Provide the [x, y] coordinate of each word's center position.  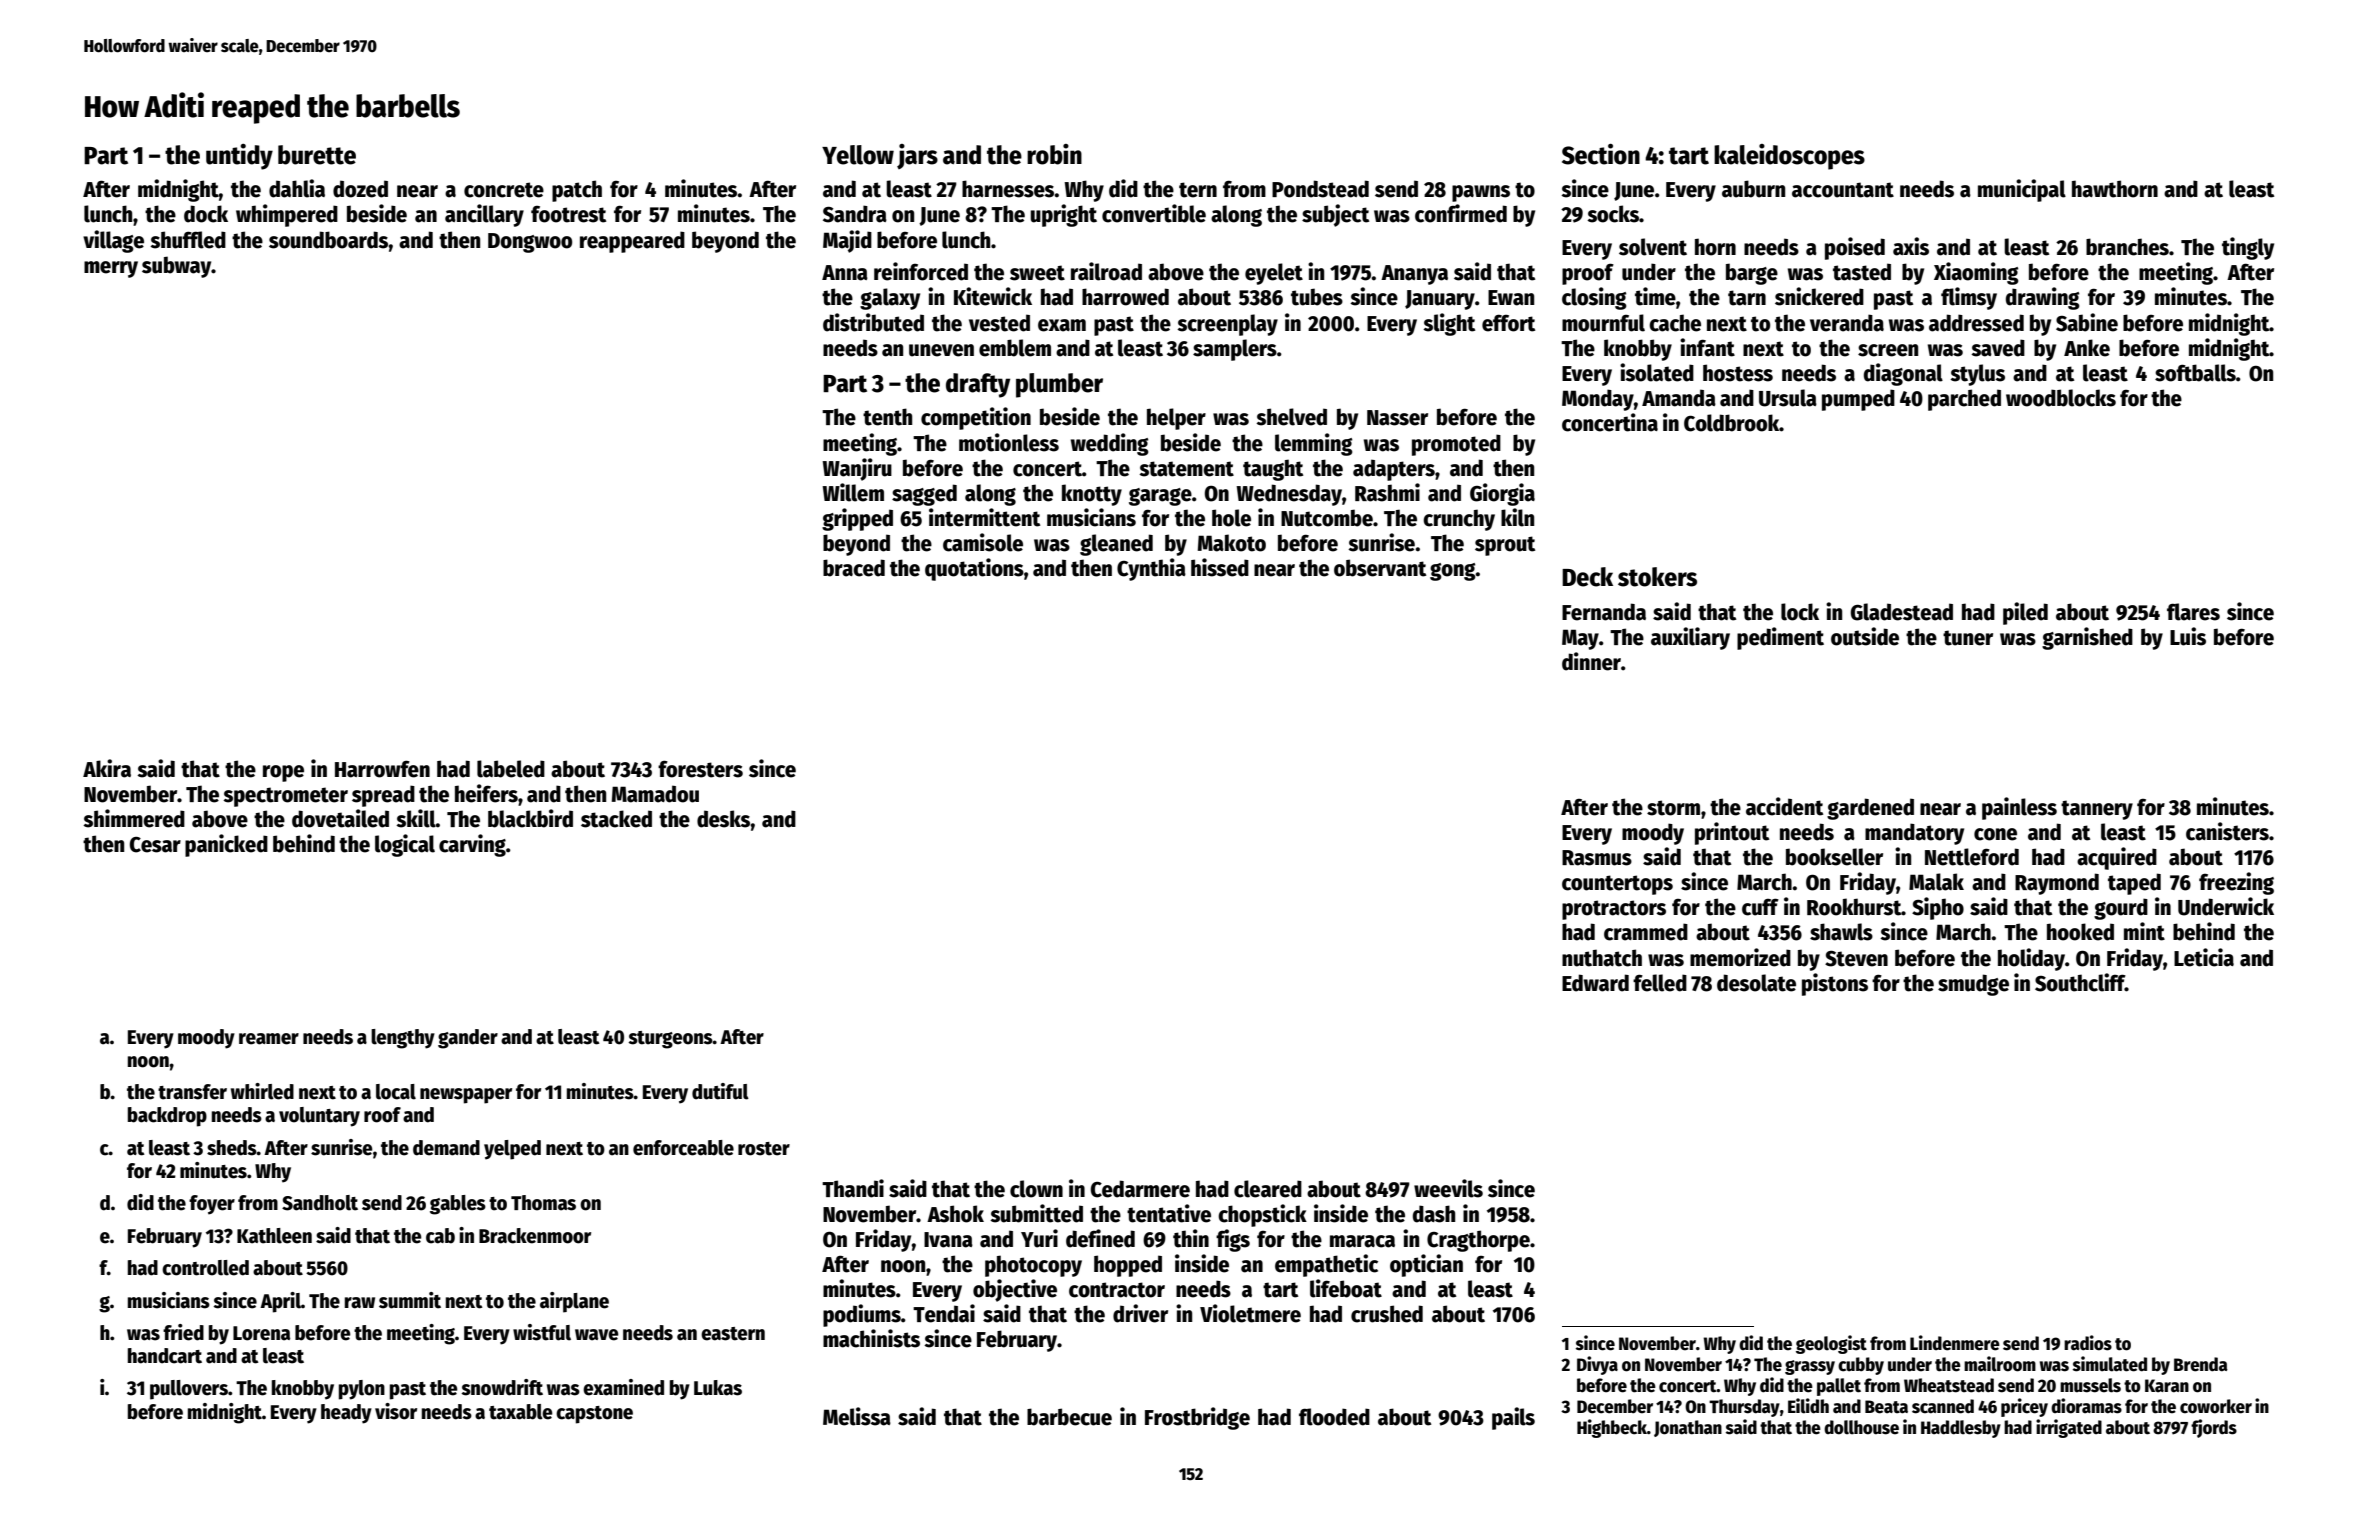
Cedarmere [1140, 1189]
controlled [205, 1268]
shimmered [134, 818]
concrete [504, 190]
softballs [2195, 373]
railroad [1106, 271]
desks [724, 819]
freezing [2236, 883]
